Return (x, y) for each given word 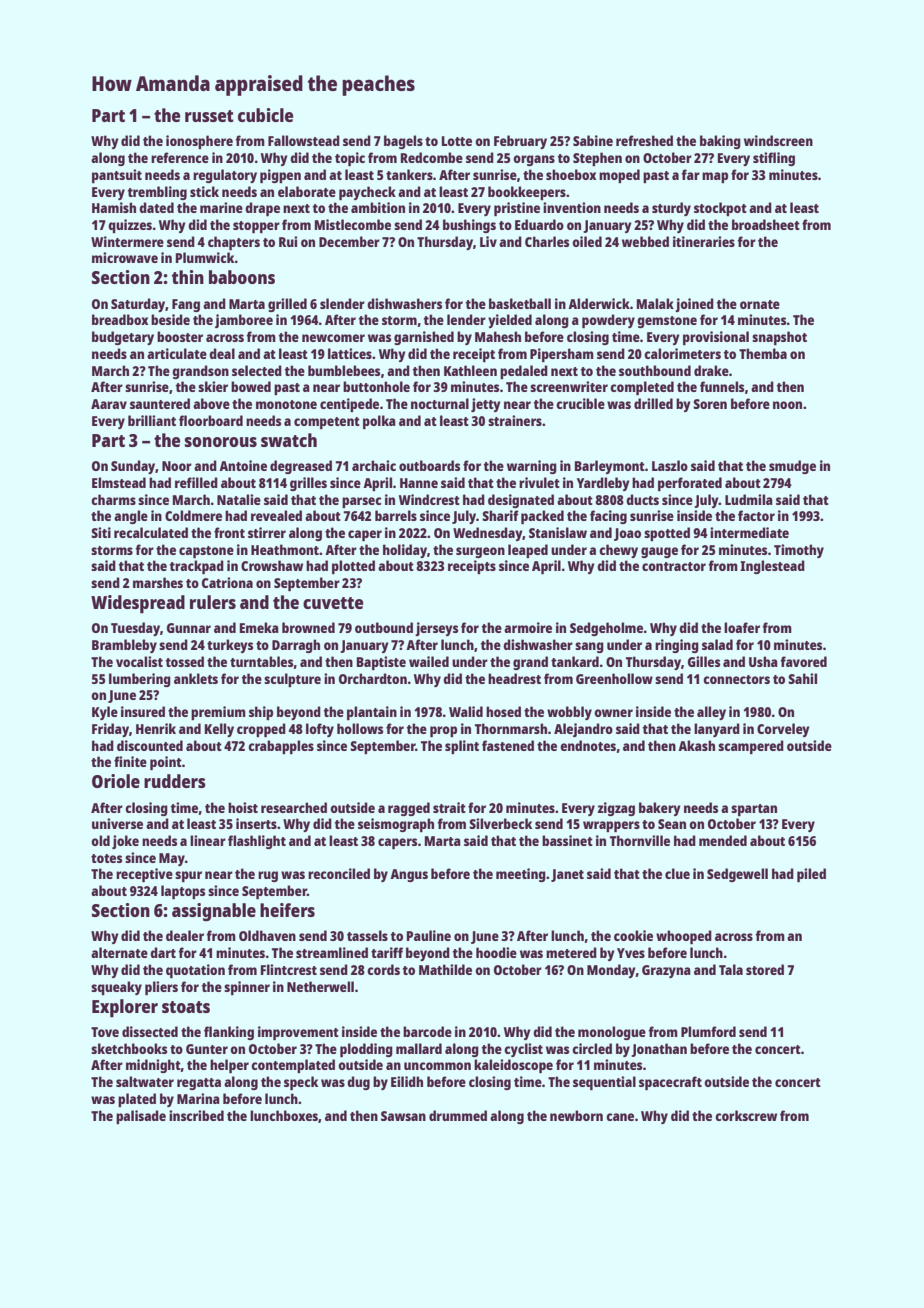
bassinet (567, 840)
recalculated (151, 532)
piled (811, 875)
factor (756, 515)
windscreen (778, 140)
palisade (141, 1117)
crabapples (281, 747)
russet (209, 116)
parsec (362, 502)
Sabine (593, 140)
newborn (576, 1115)
